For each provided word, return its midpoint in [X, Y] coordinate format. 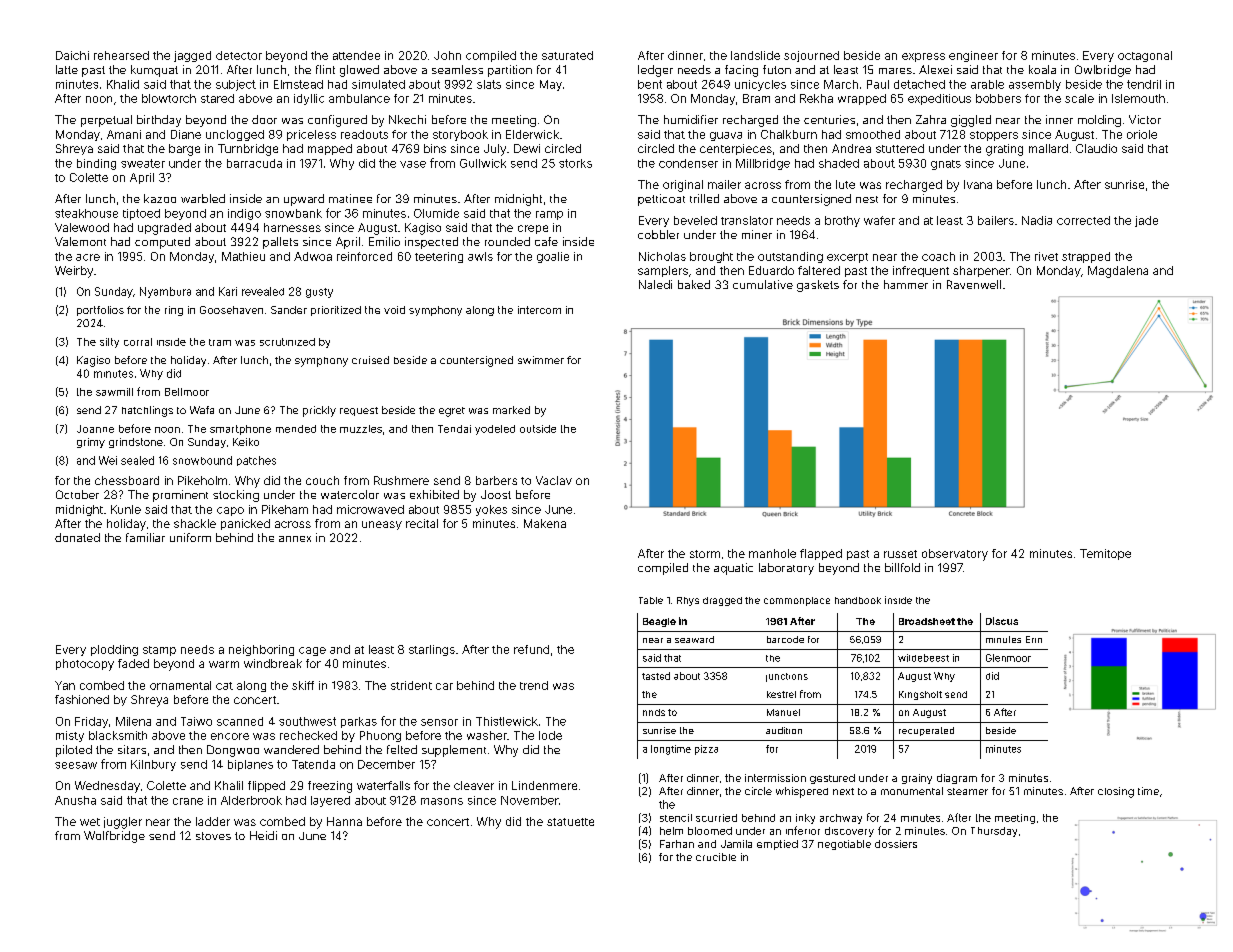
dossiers [896, 844]
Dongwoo [233, 751]
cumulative [763, 284]
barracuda [254, 163]
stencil [676, 818]
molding [1099, 121]
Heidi [263, 835]
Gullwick [483, 163]
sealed [137, 460]
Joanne [95, 429]
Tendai [454, 429]
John [447, 55]
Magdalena [1118, 272]
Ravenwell [974, 284]
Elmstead [298, 84]
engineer [973, 56]
